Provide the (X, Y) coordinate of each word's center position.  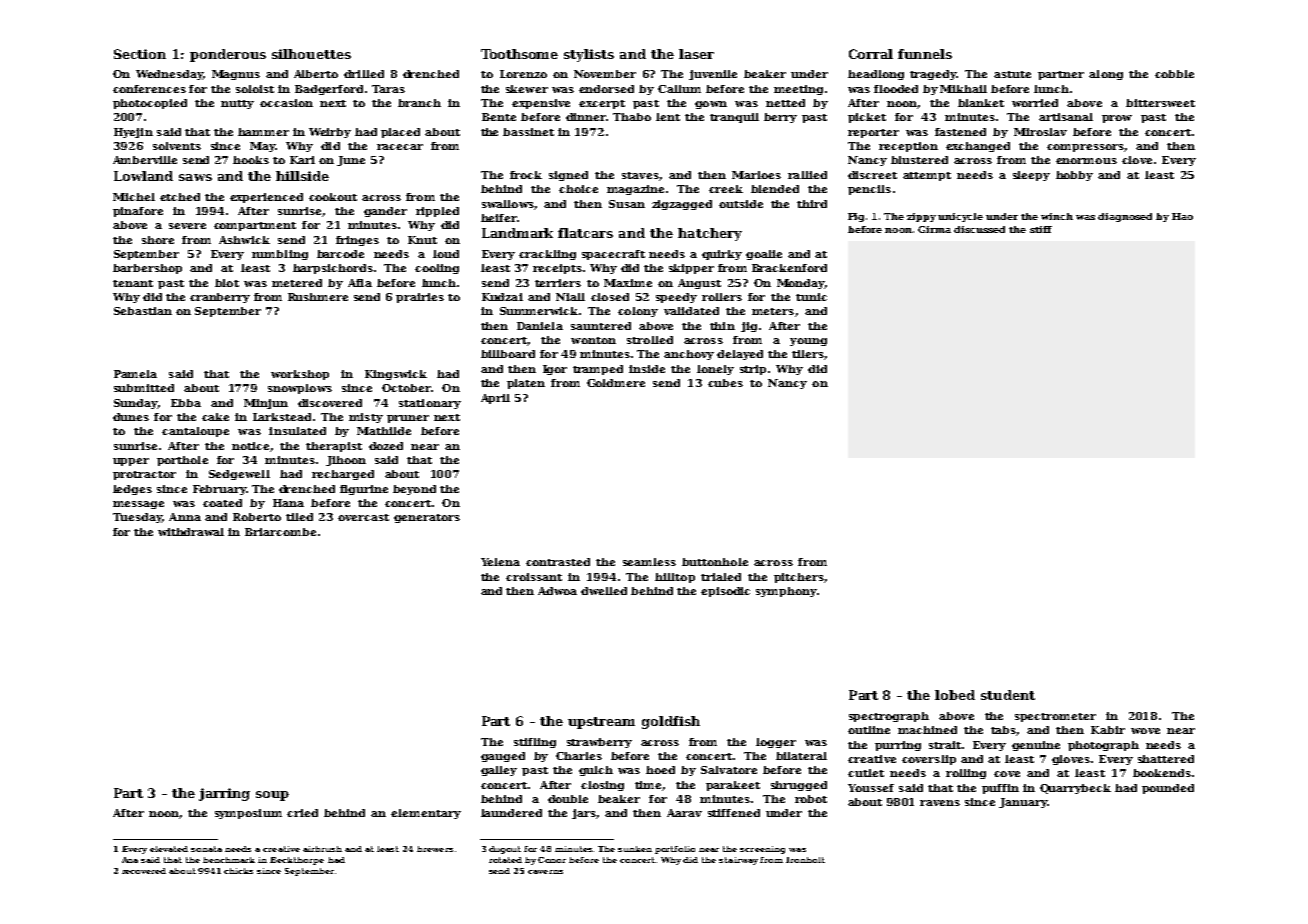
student (1008, 695)
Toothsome (519, 54)
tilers (807, 354)
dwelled (604, 591)
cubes (725, 383)
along (1106, 75)
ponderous (228, 55)
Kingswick (396, 375)
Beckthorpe (297, 861)
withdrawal (191, 532)
